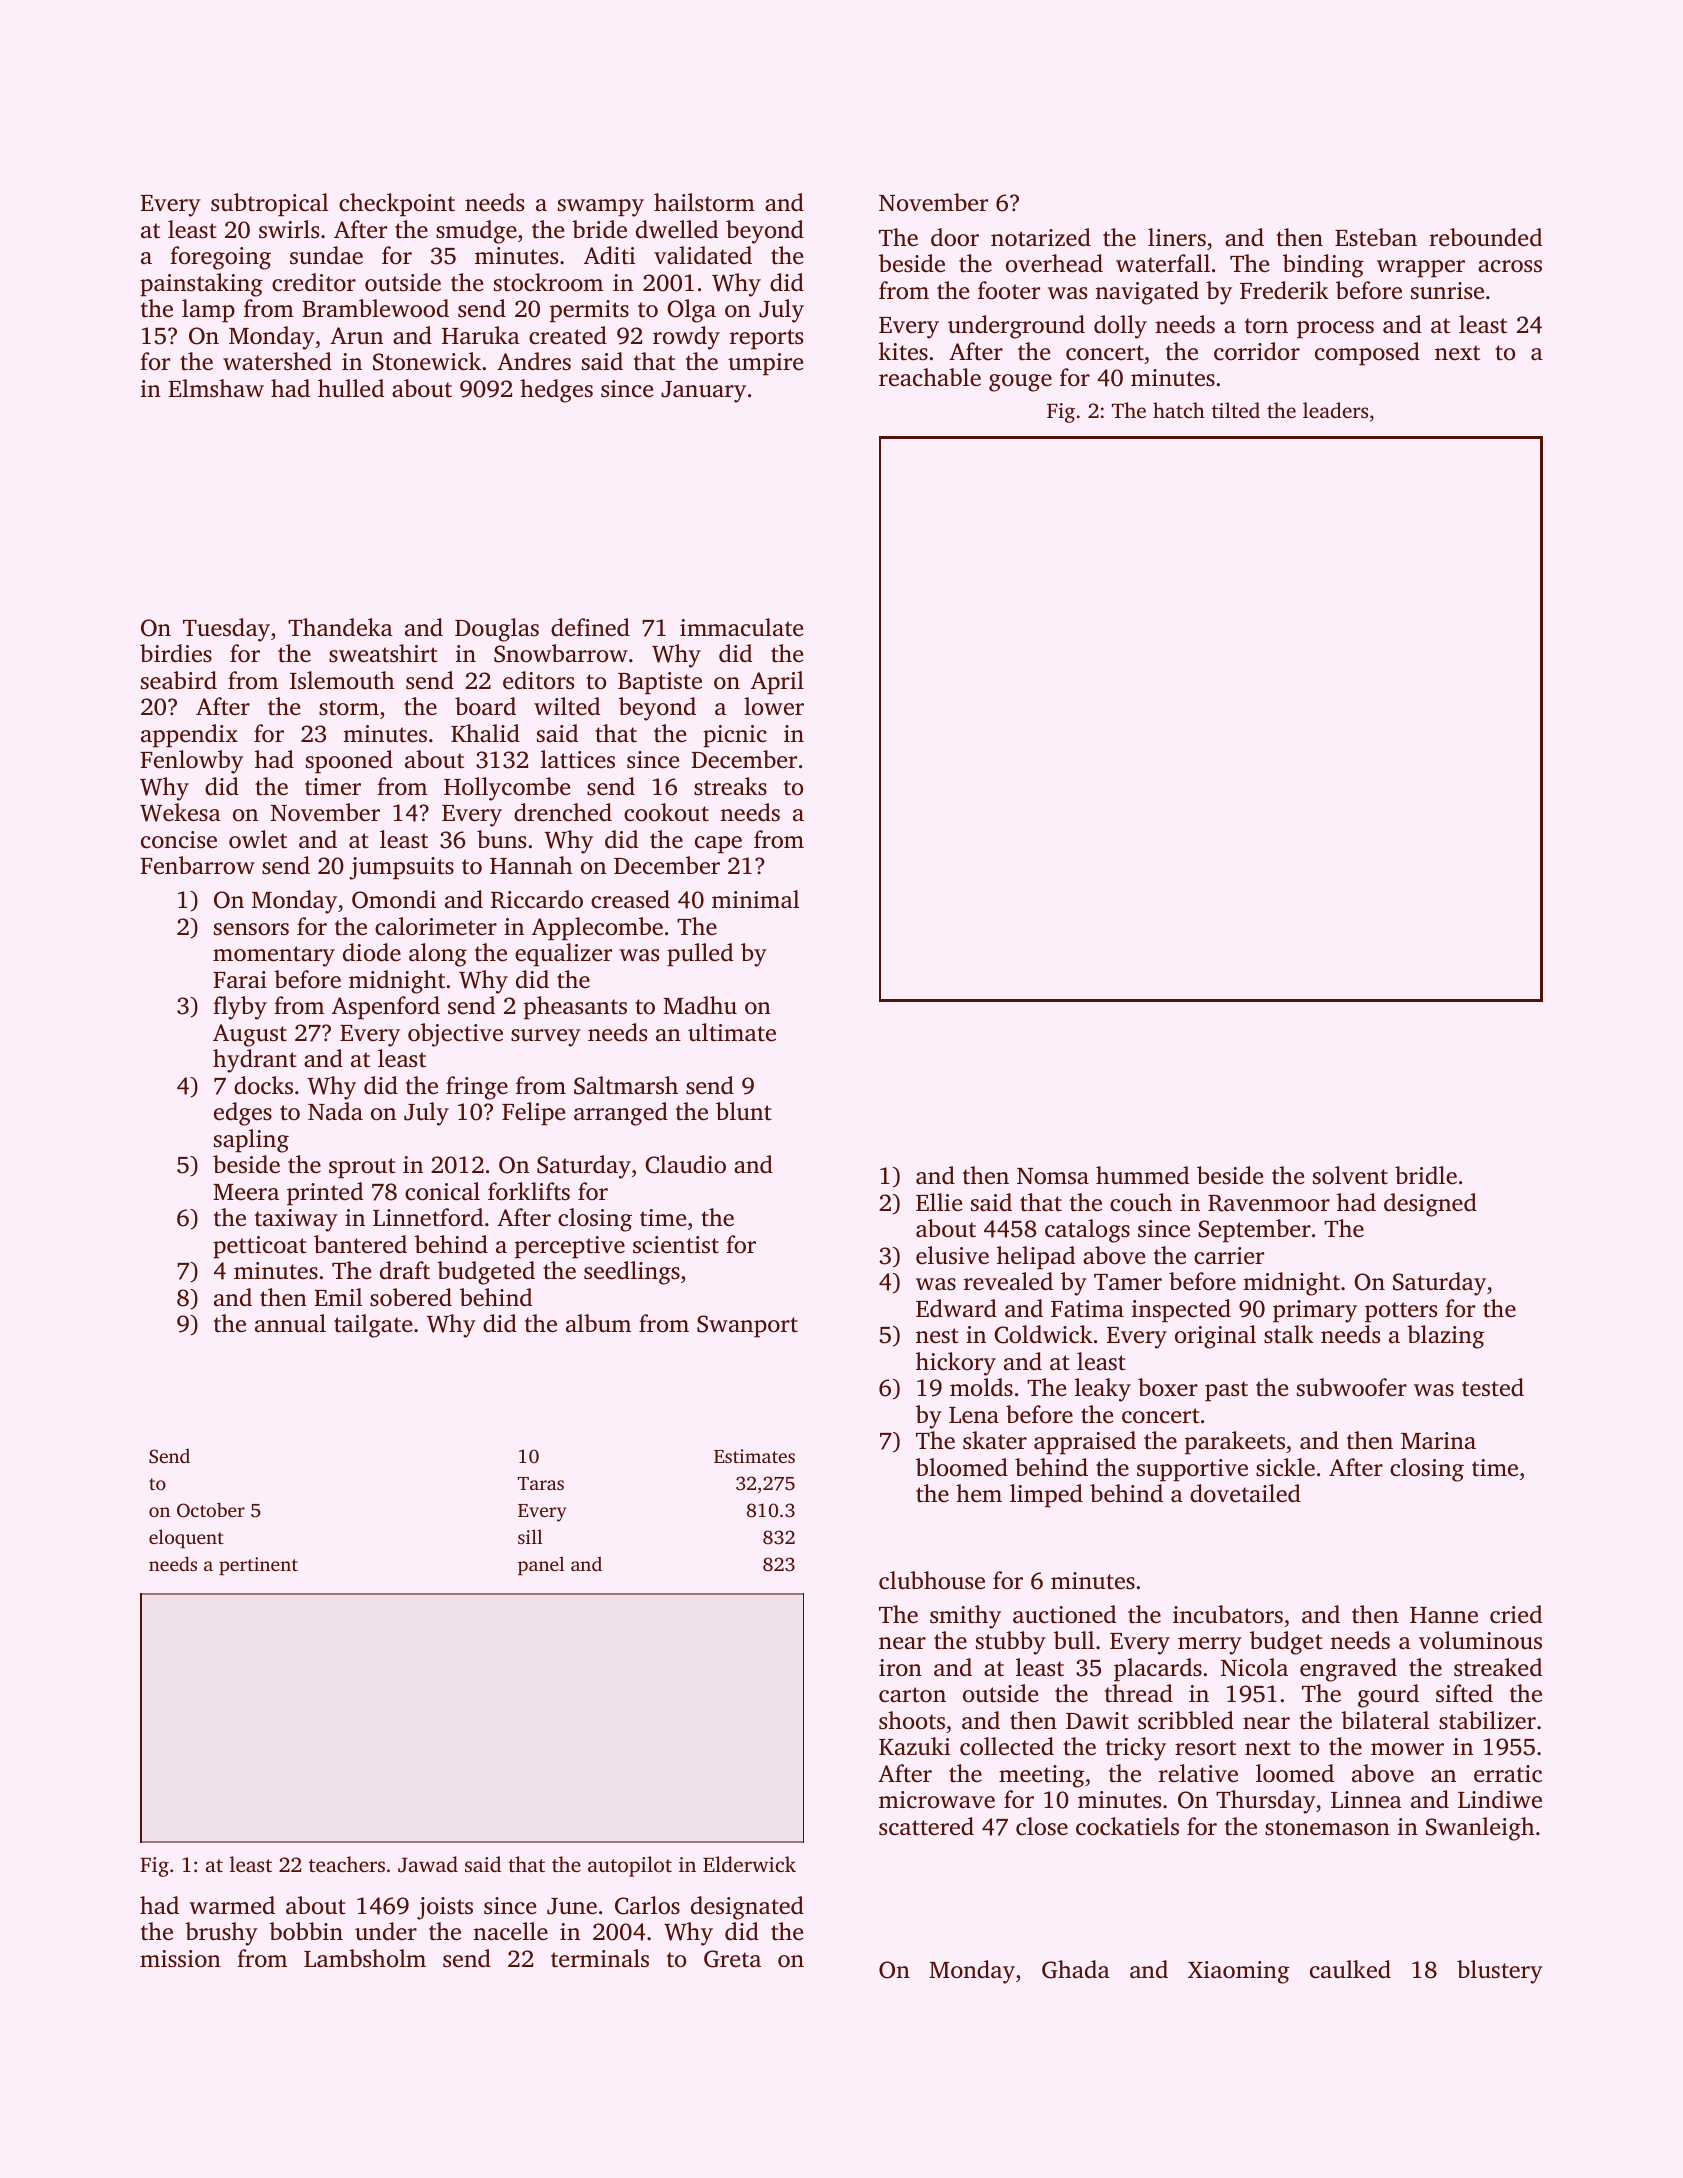 The image size is (1683, 2178). I want to click on swampy, so click(601, 208).
